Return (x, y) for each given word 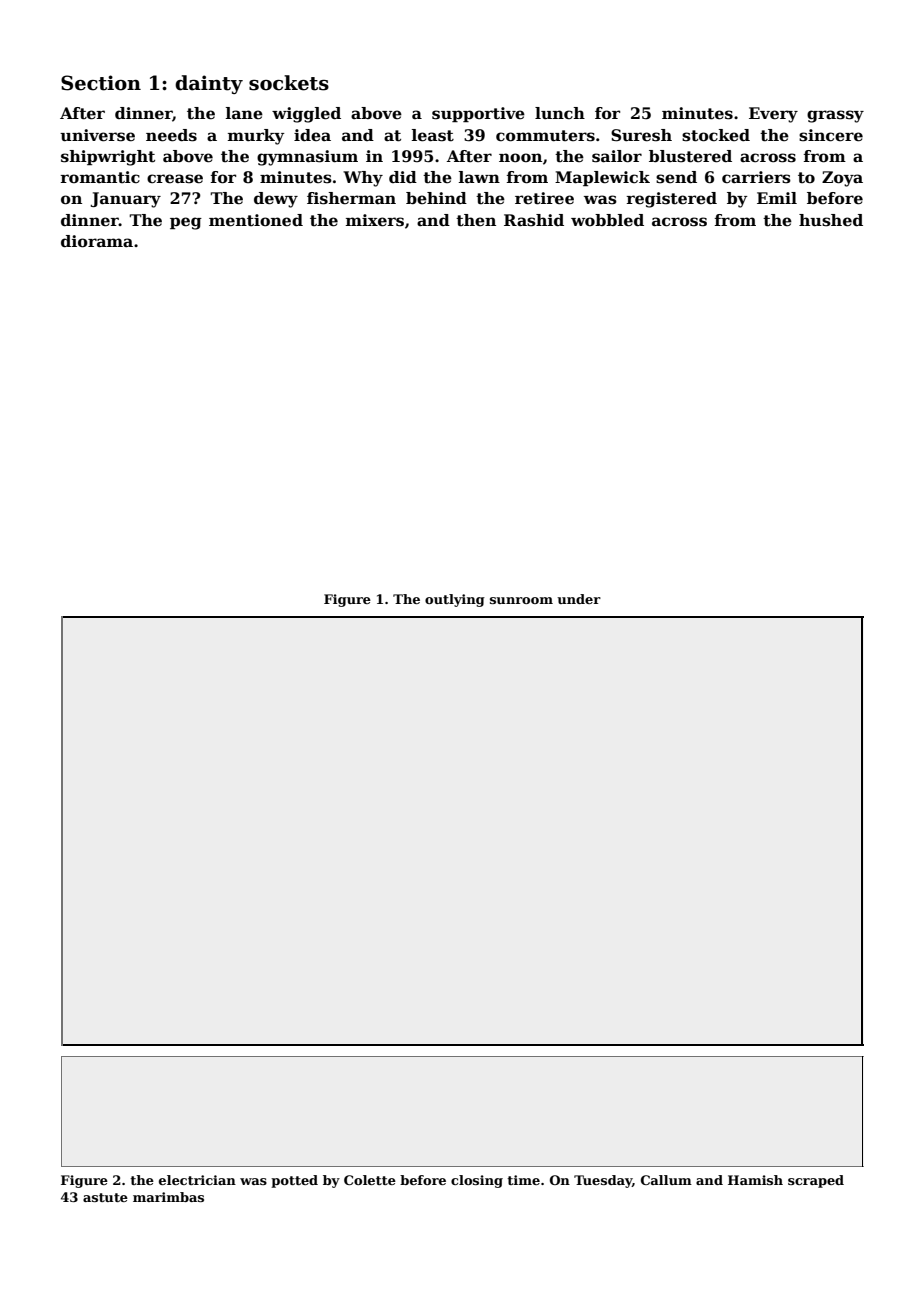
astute (105, 1197)
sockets (289, 83)
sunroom (521, 600)
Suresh (641, 135)
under (579, 599)
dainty (209, 84)
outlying (455, 600)
